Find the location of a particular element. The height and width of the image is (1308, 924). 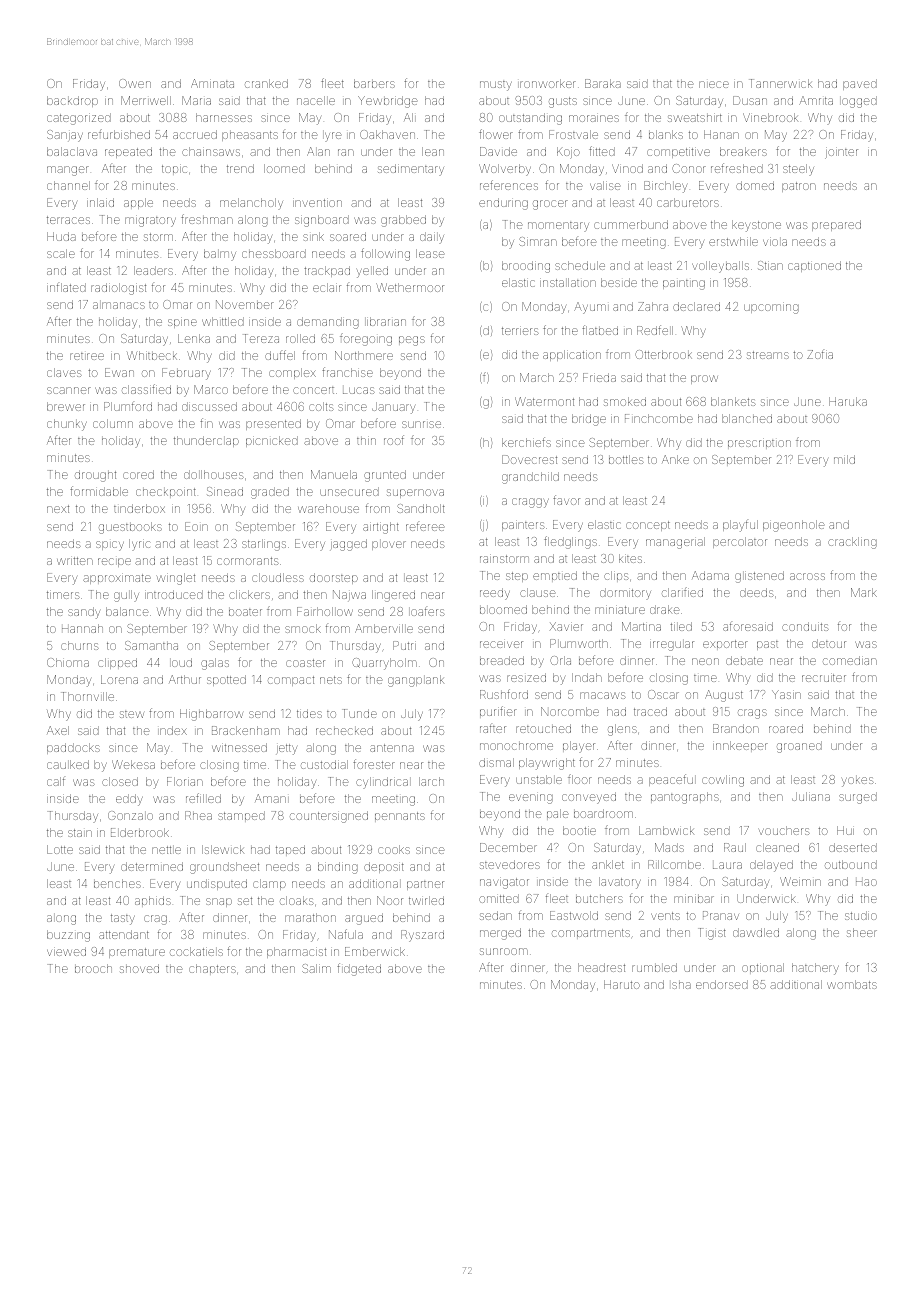

Mads is located at coordinates (669, 847).
